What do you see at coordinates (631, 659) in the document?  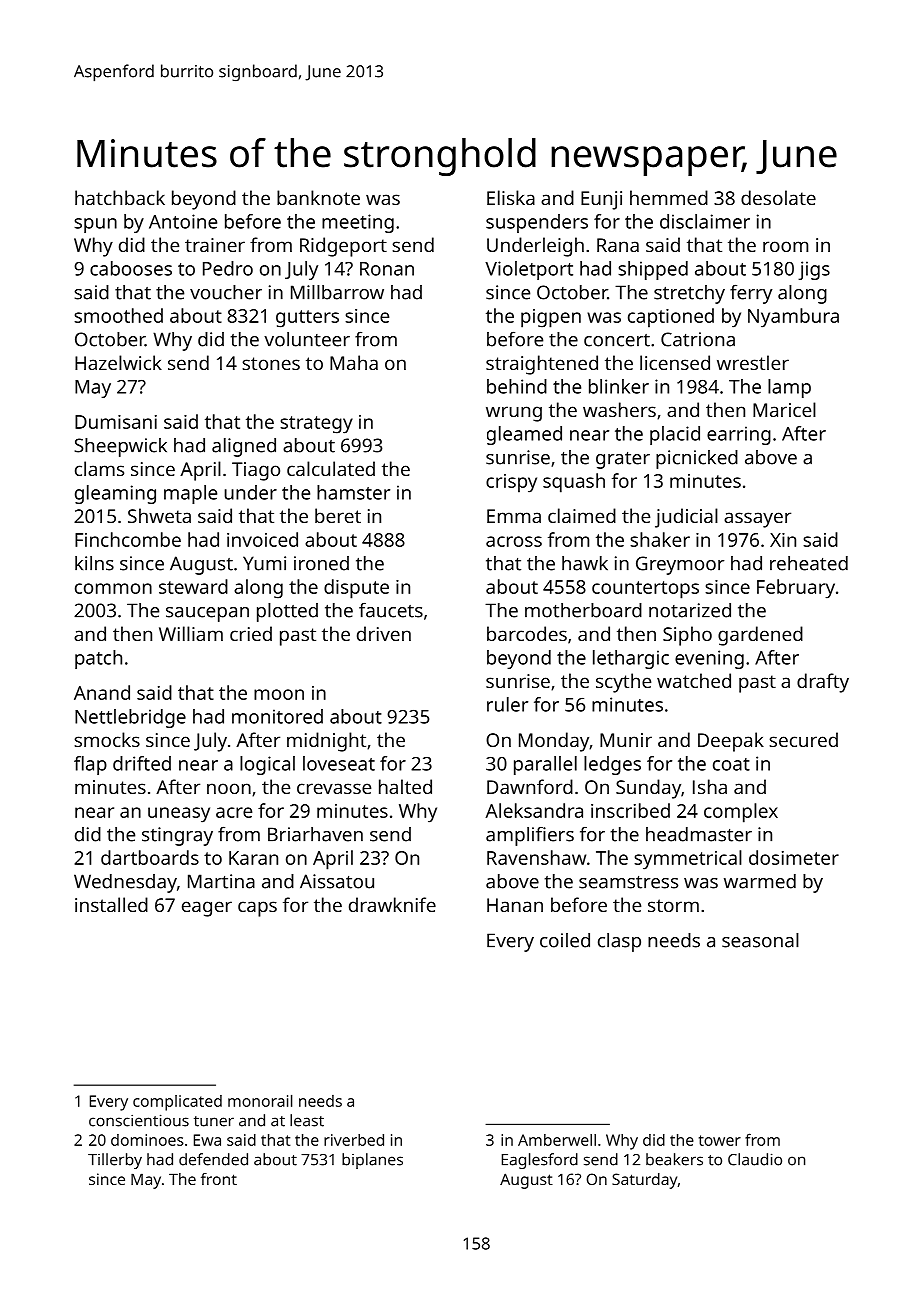 I see `lethargic` at bounding box center [631, 659].
